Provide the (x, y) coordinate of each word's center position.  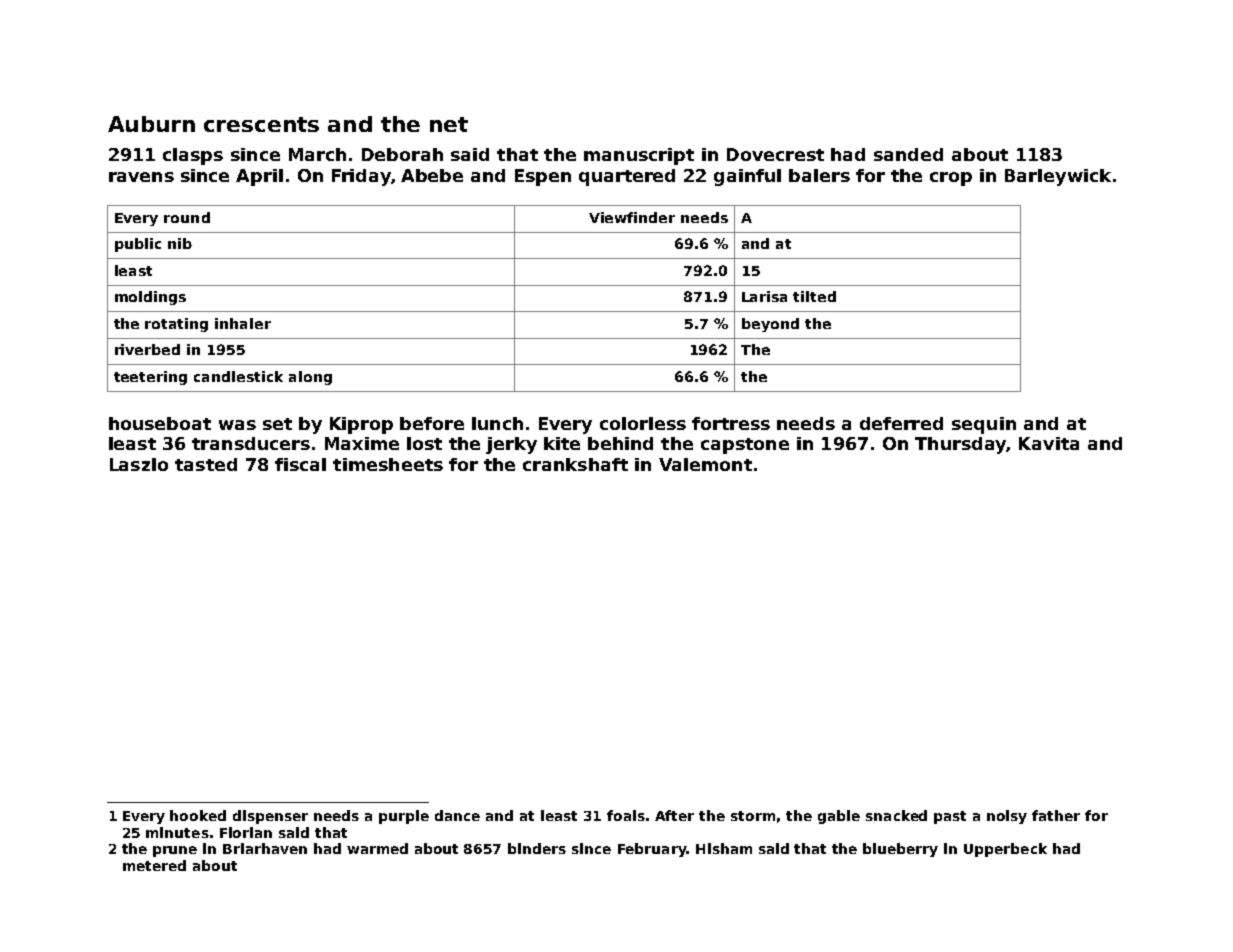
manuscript (639, 156)
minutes (177, 832)
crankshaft (575, 464)
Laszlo (139, 464)
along (310, 378)
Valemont (705, 464)
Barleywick (1058, 177)
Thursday (960, 445)
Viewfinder (632, 217)
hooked (198, 815)
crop (951, 179)
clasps (193, 156)
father (1056, 815)
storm (753, 816)
